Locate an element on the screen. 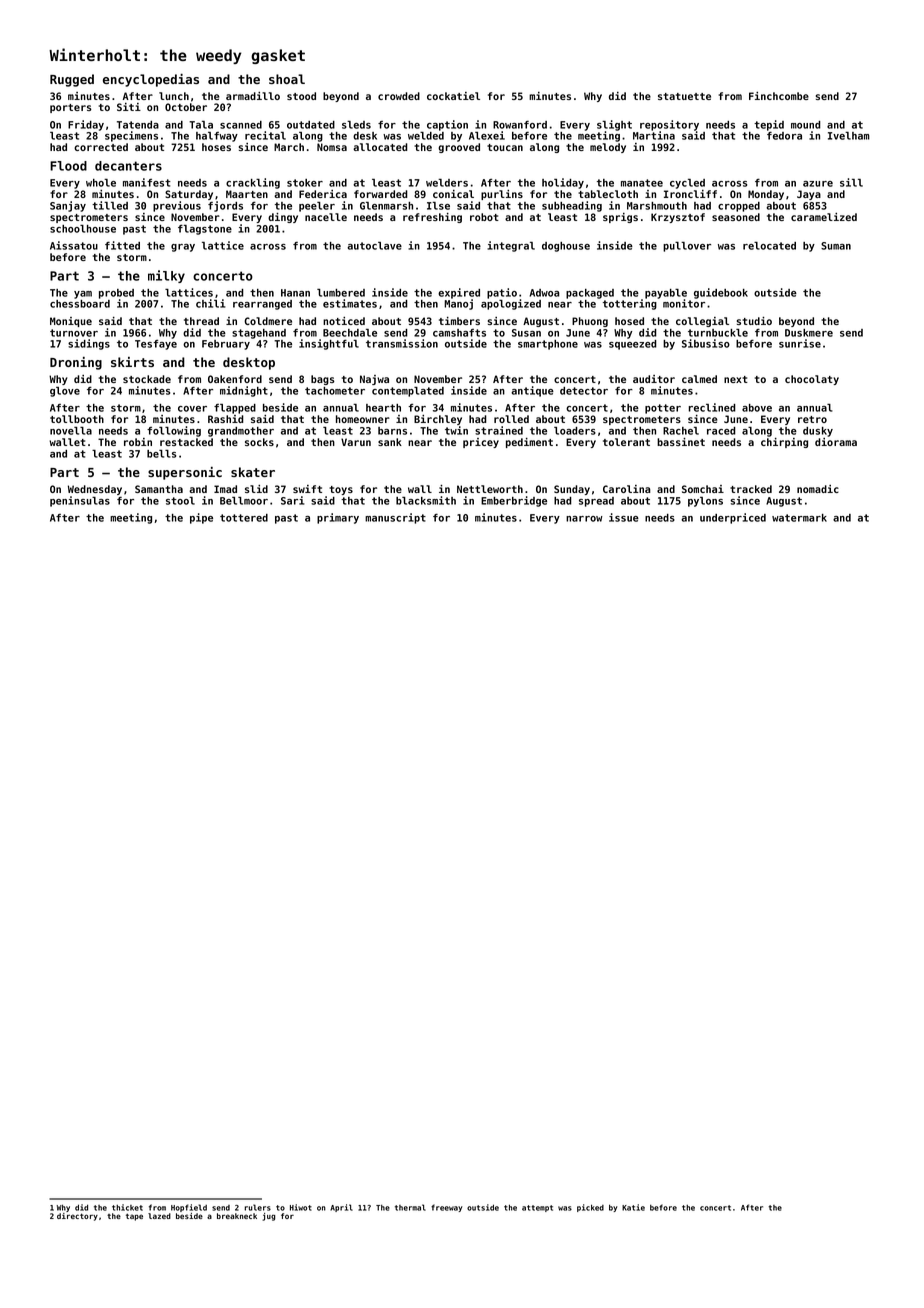  rulers is located at coordinates (257, 1207).
